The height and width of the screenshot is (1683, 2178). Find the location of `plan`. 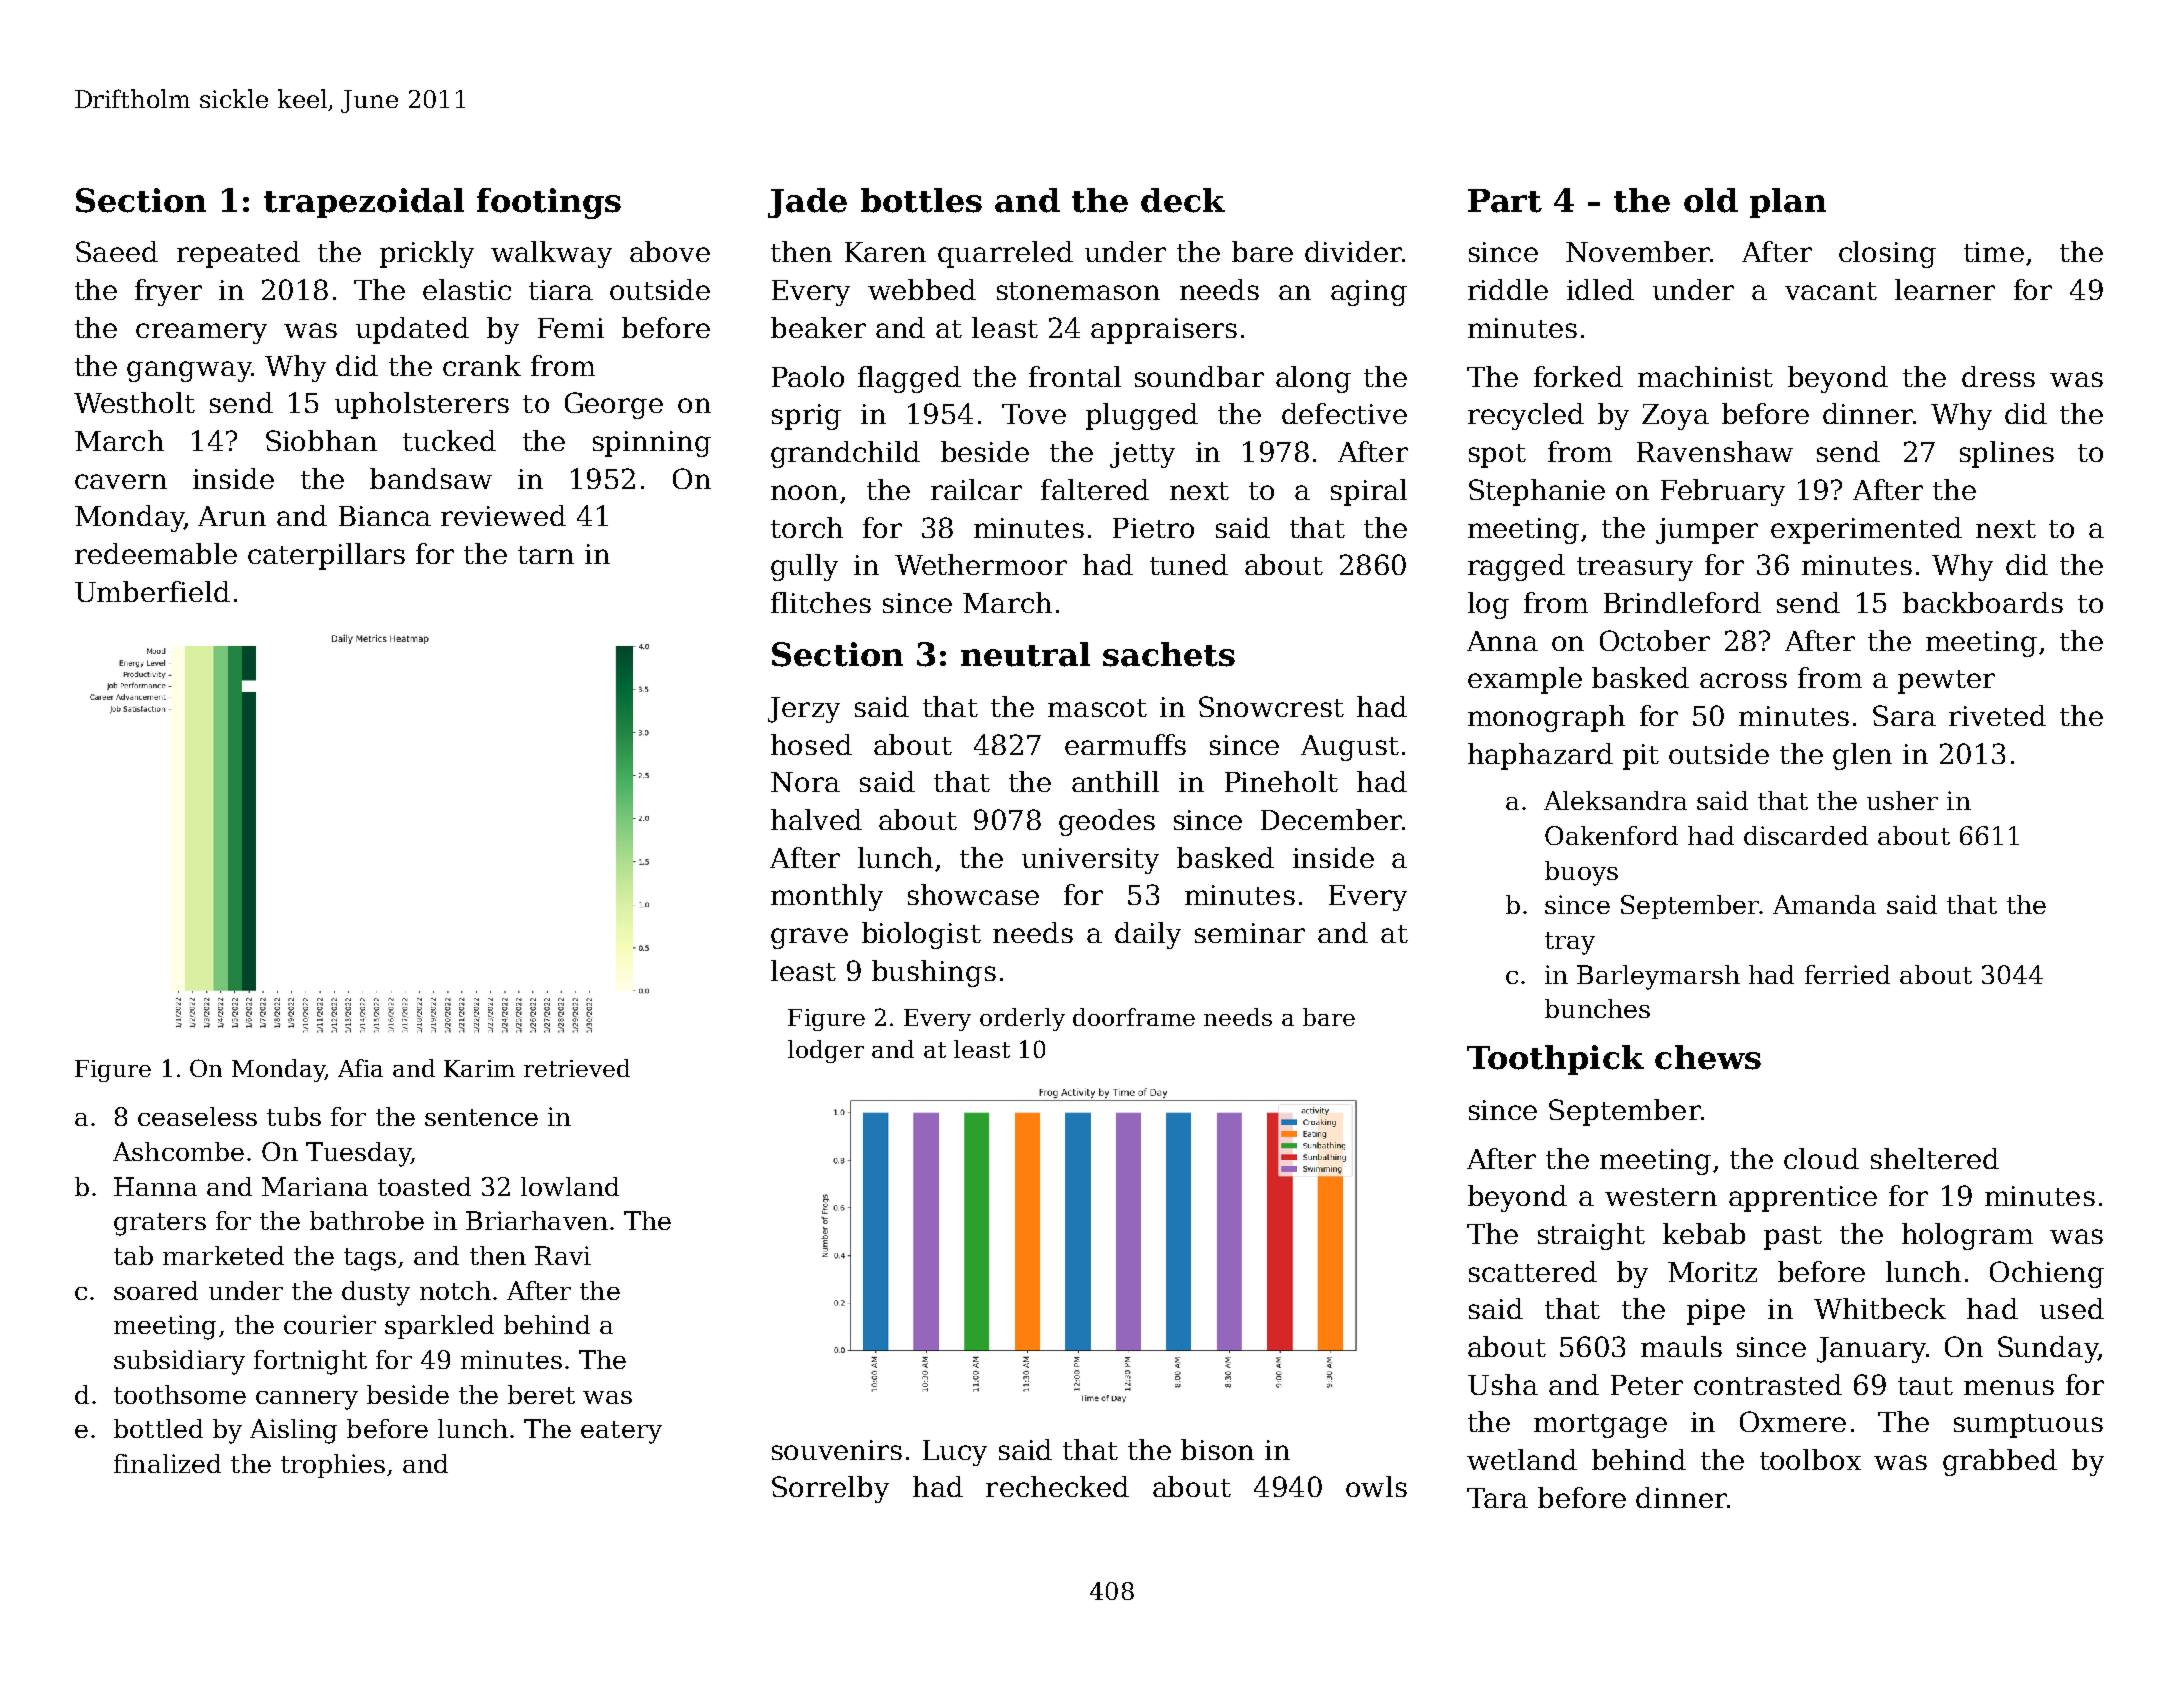

plan is located at coordinates (1788, 203).
